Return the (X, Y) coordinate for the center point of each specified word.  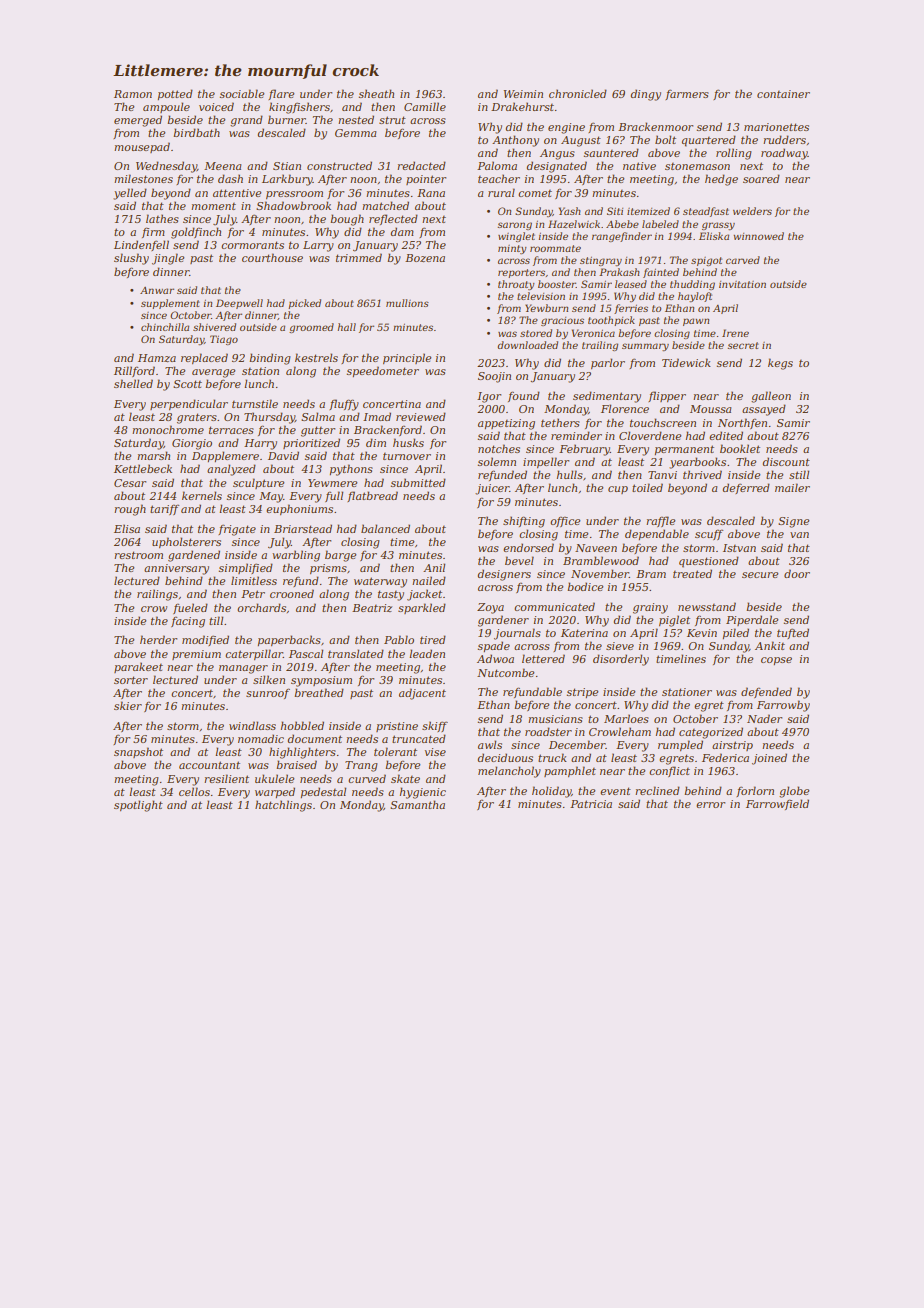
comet (535, 193)
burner (287, 119)
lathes (162, 218)
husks (408, 442)
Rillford (134, 371)
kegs (780, 364)
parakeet (138, 667)
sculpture (258, 483)
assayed (764, 410)
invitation (742, 284)
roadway (784, 154)
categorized (711, 733)
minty (512, 249)
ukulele (274, 778)
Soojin (494, 377)
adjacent (422, 694)
